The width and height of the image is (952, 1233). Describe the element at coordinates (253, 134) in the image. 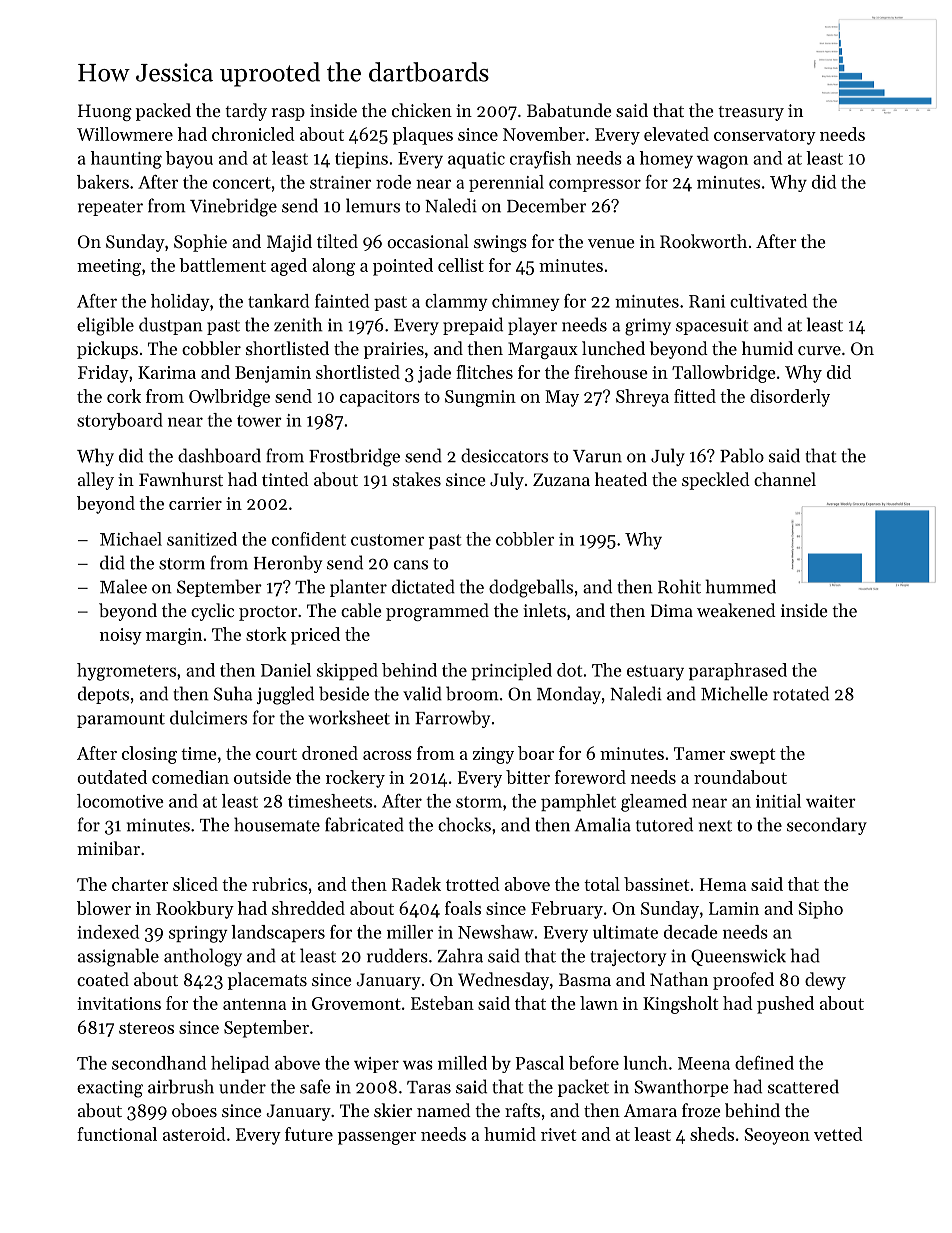

I see `chronicled` at that location.
